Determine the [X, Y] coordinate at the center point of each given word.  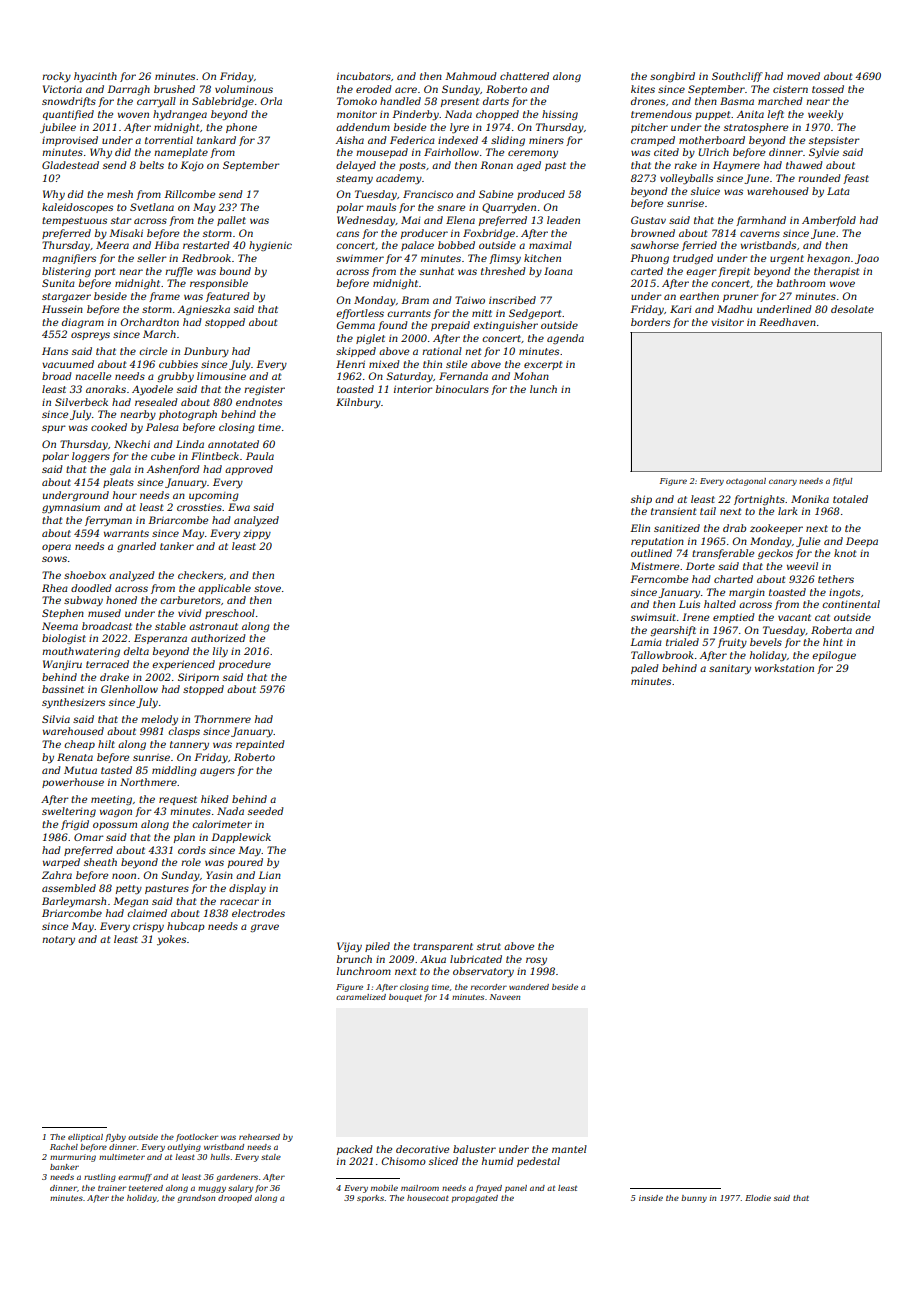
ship [641, 500]
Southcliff [737, 77]
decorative [422, 1149]
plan [184, 838]
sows [54, 559]
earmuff [135, 1178]
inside [651, 1198]
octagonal [746, 482]
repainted [260, 745]
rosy [536, 961]
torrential [169, 140]
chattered [524, 76]
